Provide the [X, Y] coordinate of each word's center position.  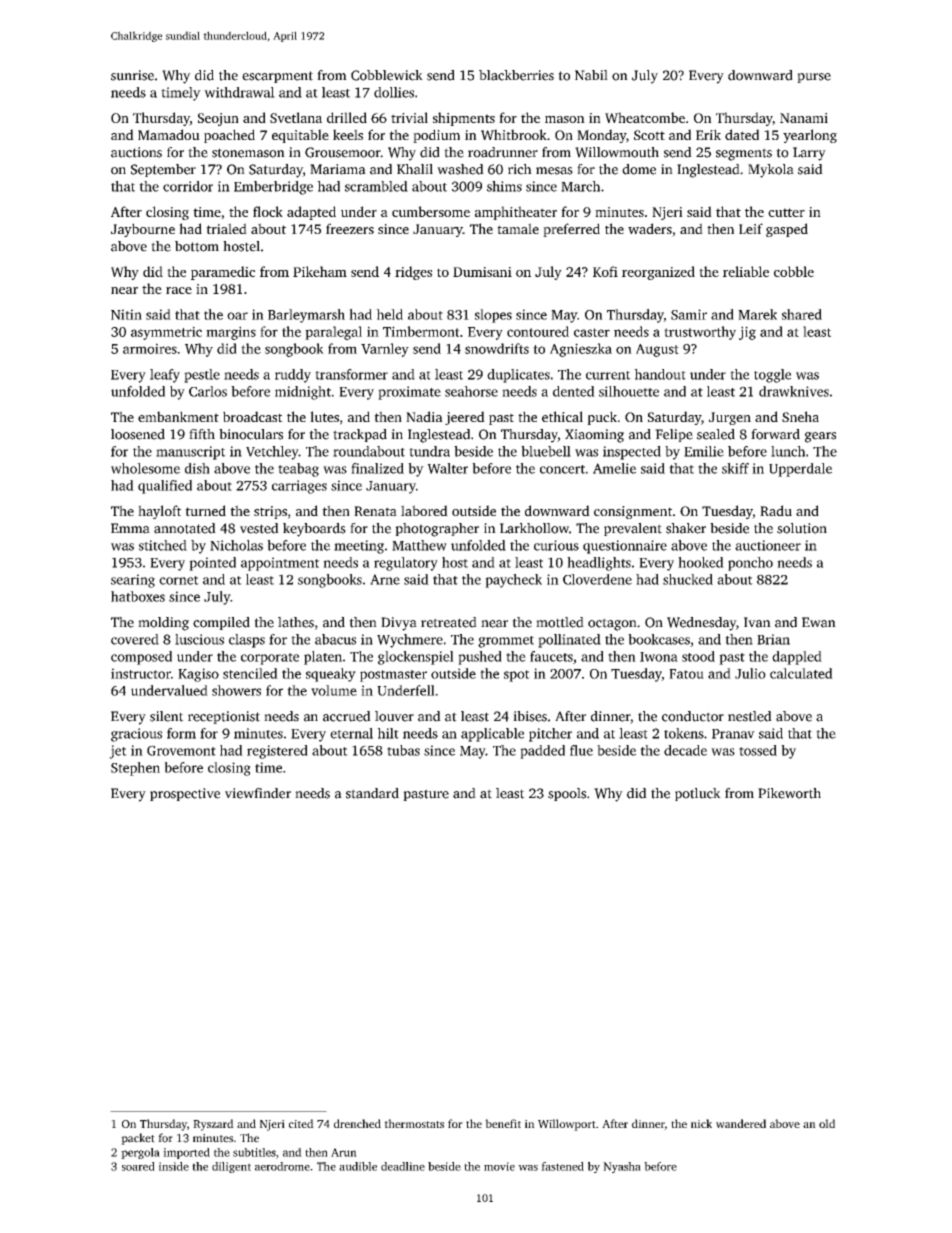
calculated [801, 673]
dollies [394, 92]
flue [581, 750]
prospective [185, 794]
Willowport [567, 1125]
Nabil [591, 75]
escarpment [277, 77]
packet [138, 1139]
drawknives [794, 391]
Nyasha [622, 1167]
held [389, 314]
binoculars [251, 434]
